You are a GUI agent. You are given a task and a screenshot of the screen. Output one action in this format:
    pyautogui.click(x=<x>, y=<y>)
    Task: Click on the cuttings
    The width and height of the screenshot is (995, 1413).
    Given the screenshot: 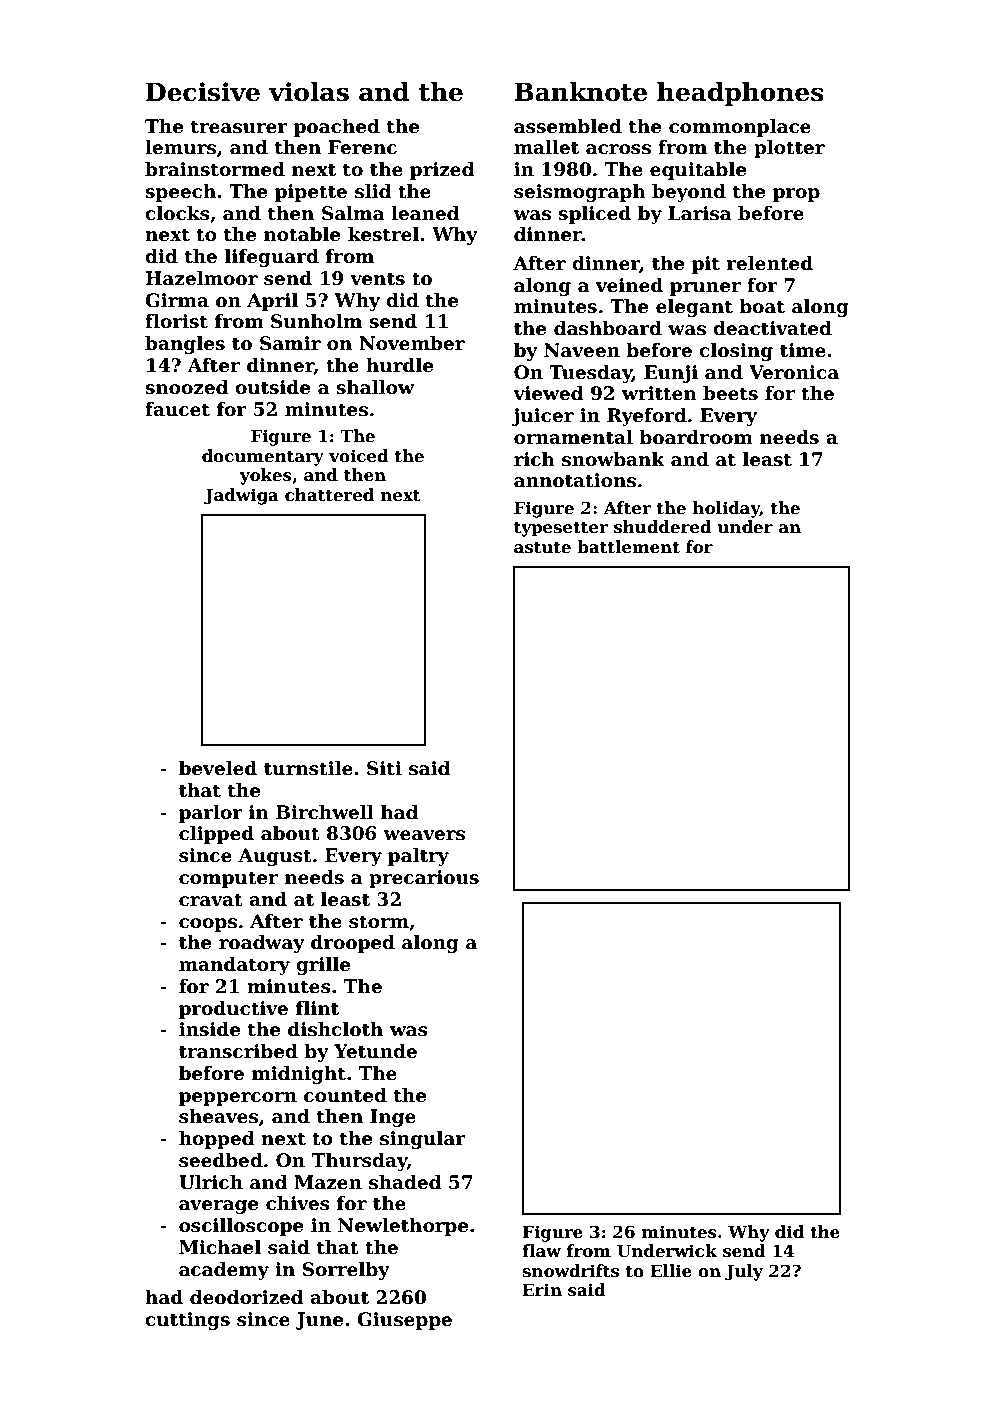 What is the action you would take?
    pyautogui.click(x=187, y=1321)
